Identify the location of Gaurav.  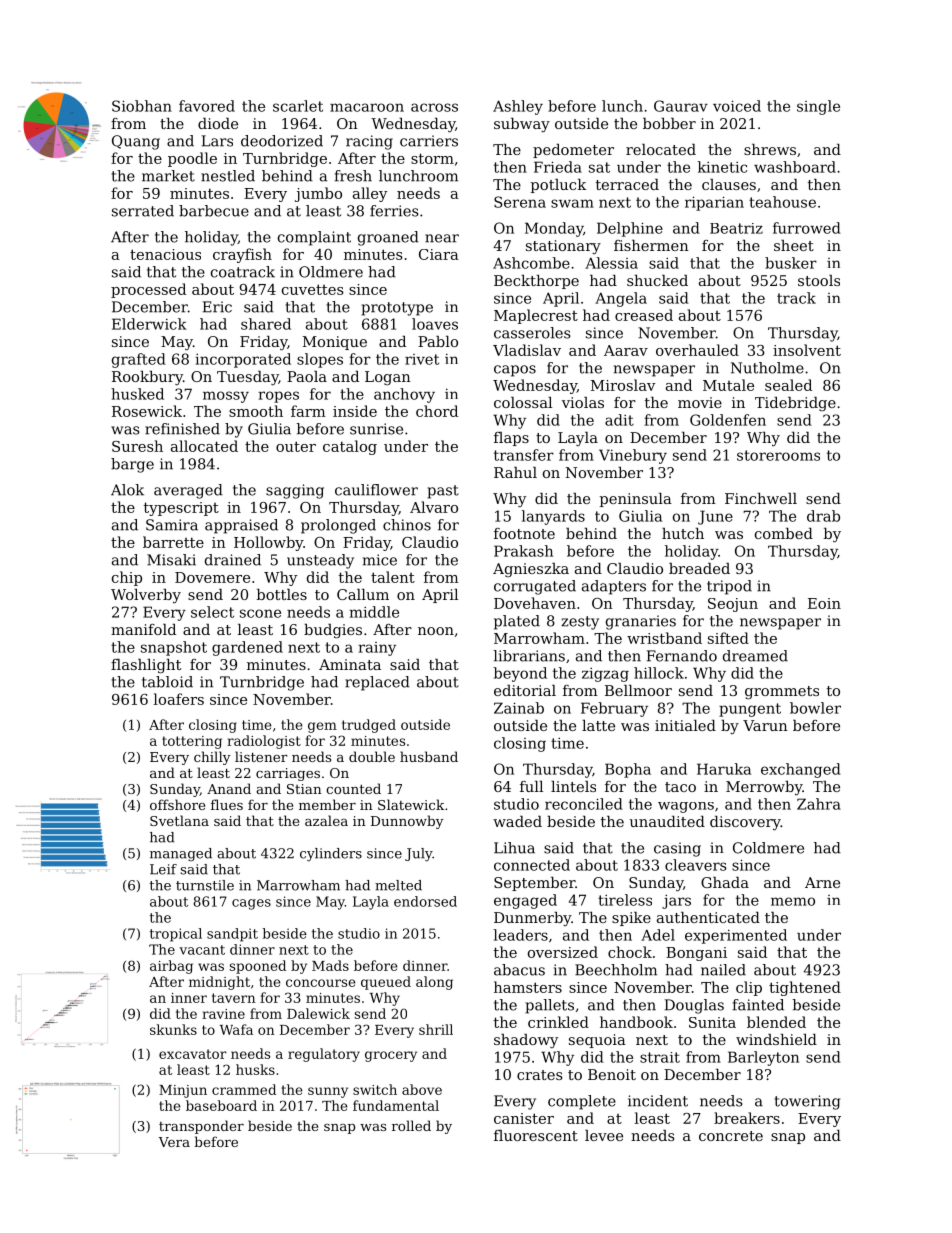
(681, 106).
